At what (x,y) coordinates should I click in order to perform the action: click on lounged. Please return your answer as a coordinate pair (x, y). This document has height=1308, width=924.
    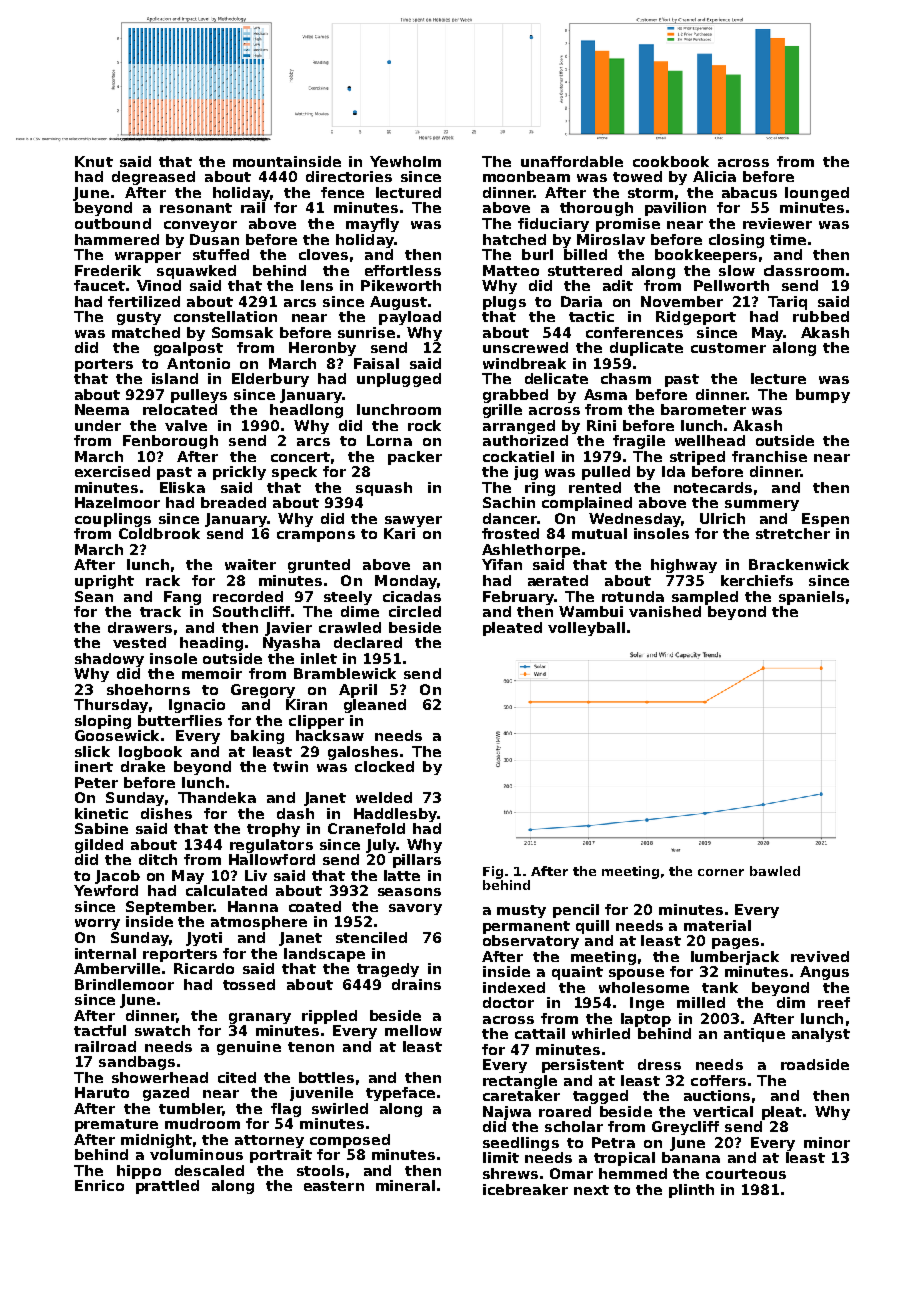
    Looking at the image, I should click on (817, 194).
